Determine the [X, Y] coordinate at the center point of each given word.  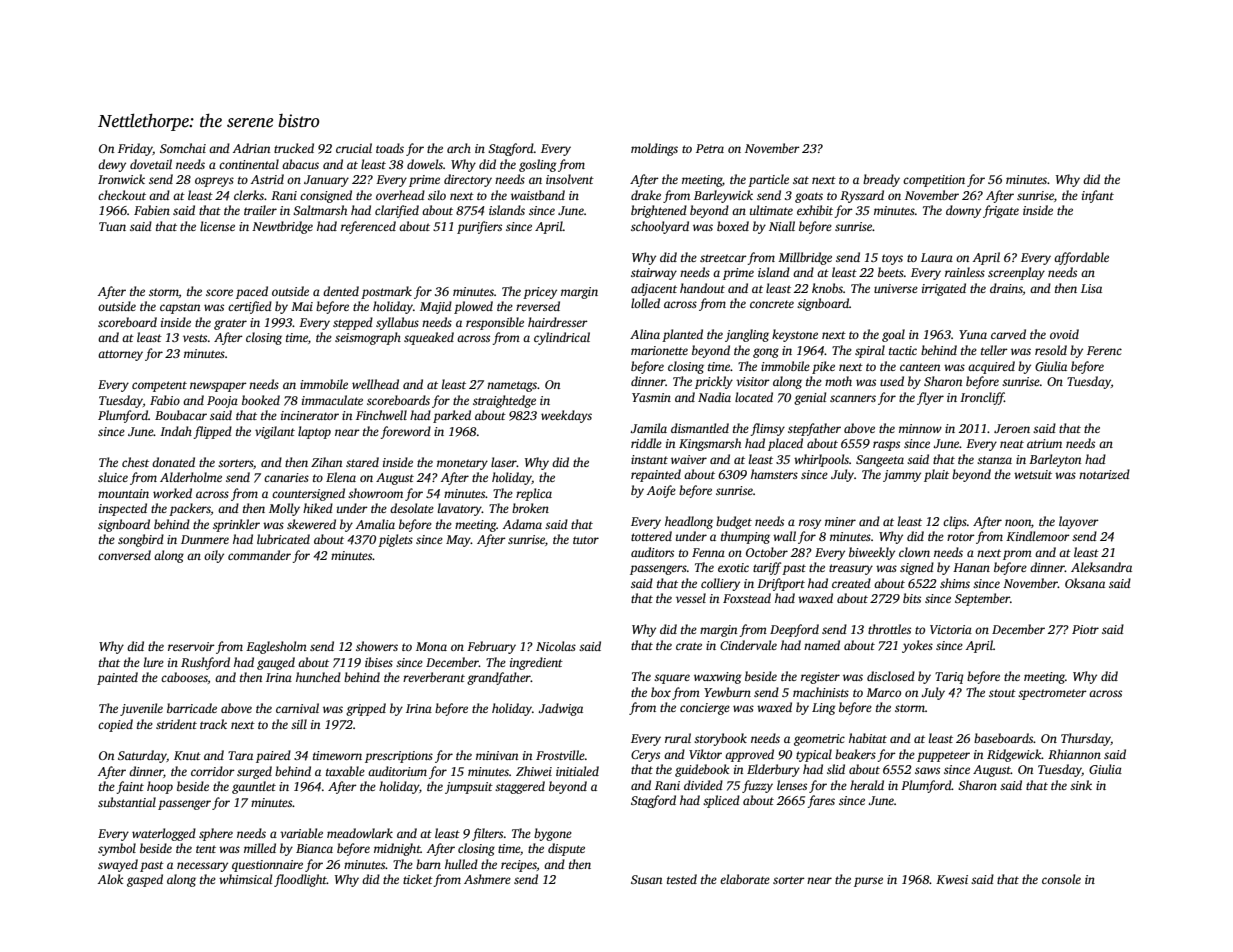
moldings [654, 149]
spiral [870, 351]
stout [1002, 693]
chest [135, 462]
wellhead [375, 384]
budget [734, 522]
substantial [127, 802]
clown [914, 552]
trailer [260, 210]
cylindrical [562, 338]
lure [154, 662]
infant [1098, 196]
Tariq [949, 678]
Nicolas [556, 646]
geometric [819, 740]
